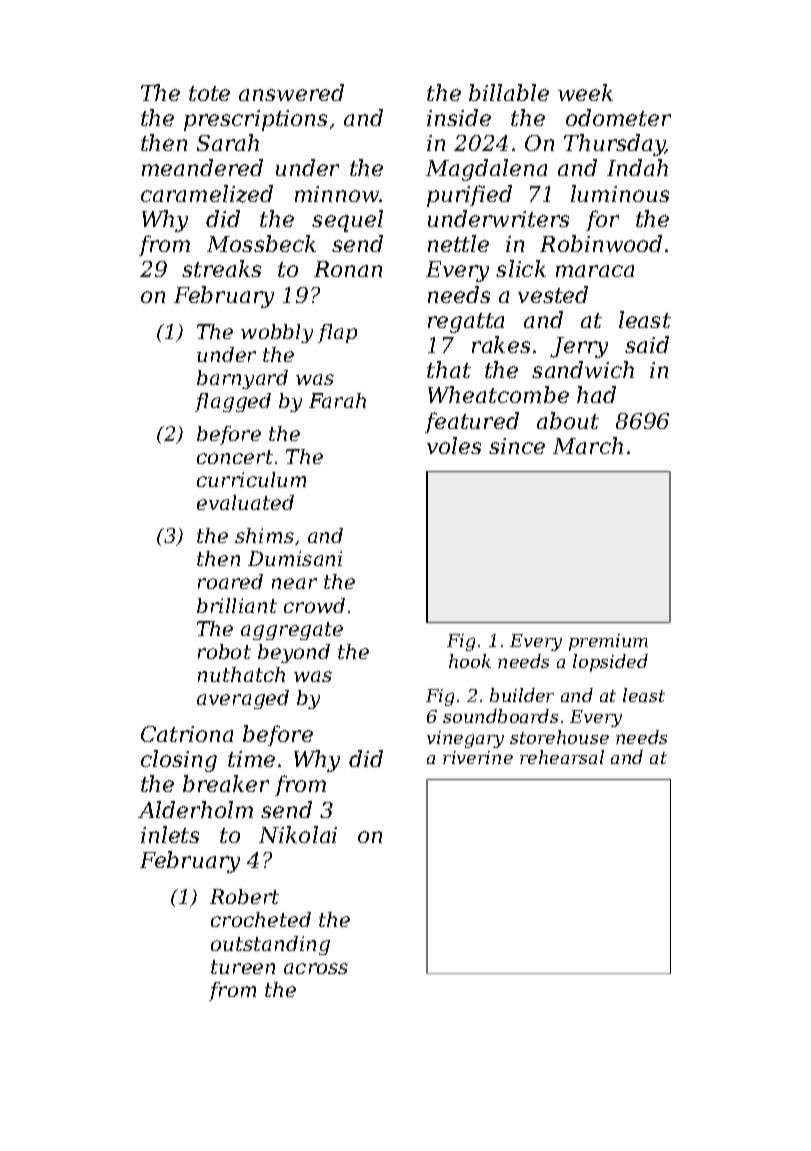 The image size is (811, 1151). Describe the element at coordinates (251, 479) in the document. I see `curriculum` at that location.
